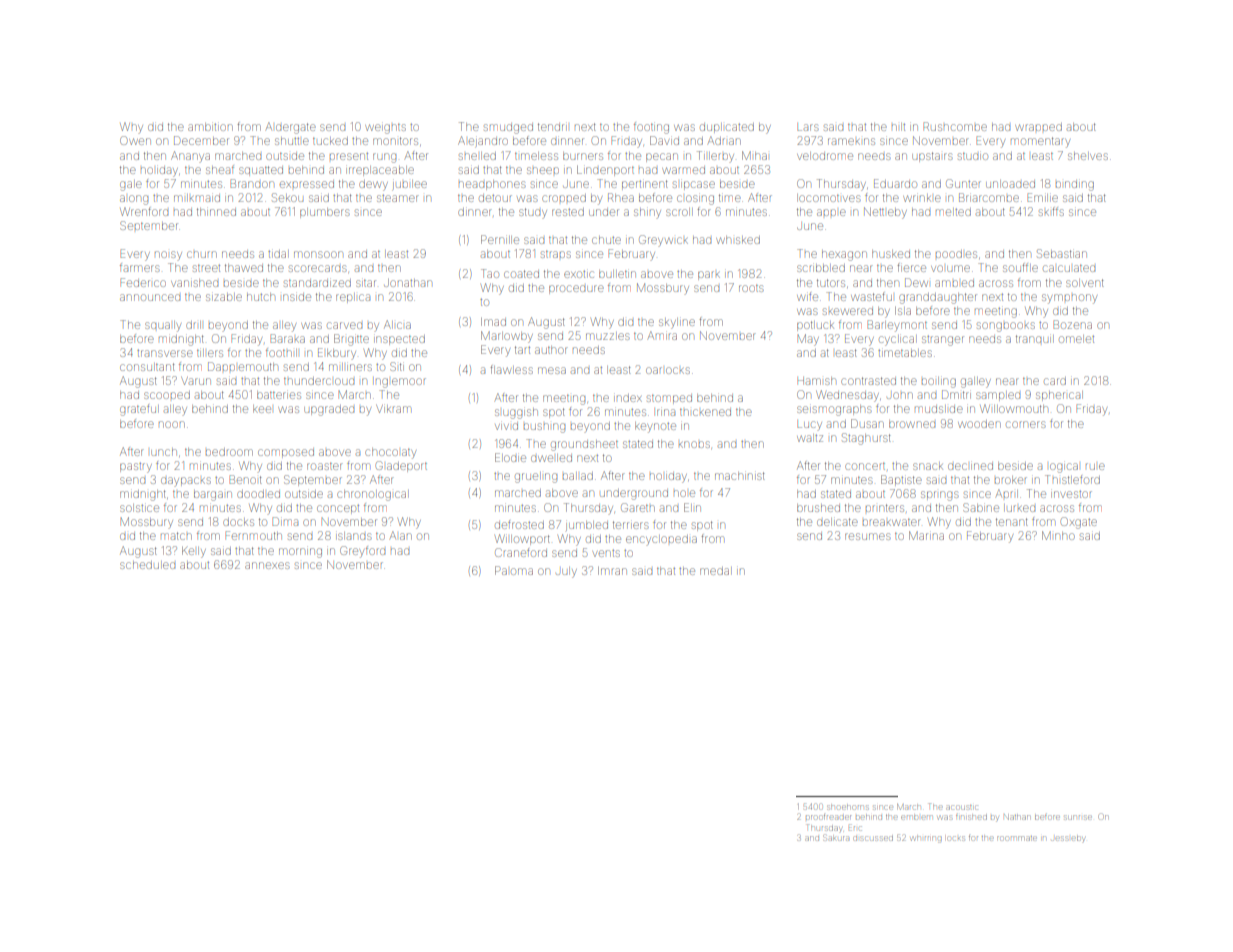  Describe the element at coordinates (1075, 186) in the screenshot. I see `binding` at that location.
